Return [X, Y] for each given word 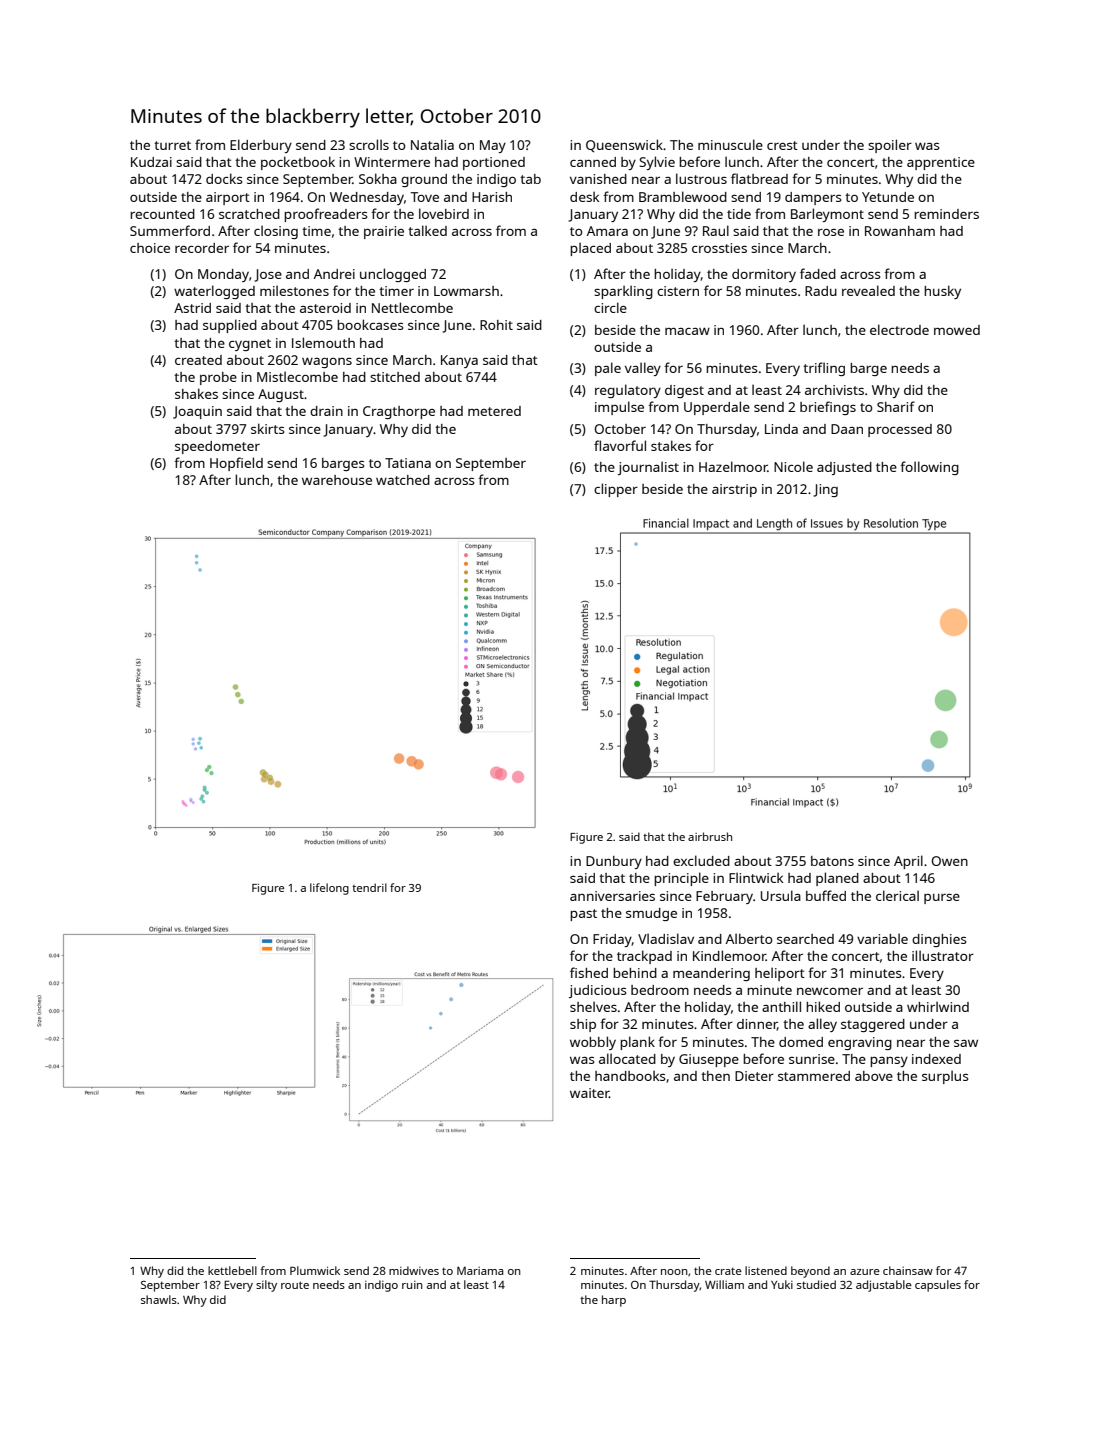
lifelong [329, 889]
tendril [369, 887]
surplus [945, 1077]
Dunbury [614, 862]
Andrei [334, 274]
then [715, 1076]
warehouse [337, 480]
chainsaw [908, 1270]
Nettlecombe [412, 307]
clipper [616, 490]
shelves [593, 1006]
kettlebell [232, 1270]
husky [942, 292]
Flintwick [756, 877]
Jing [825, 490]
